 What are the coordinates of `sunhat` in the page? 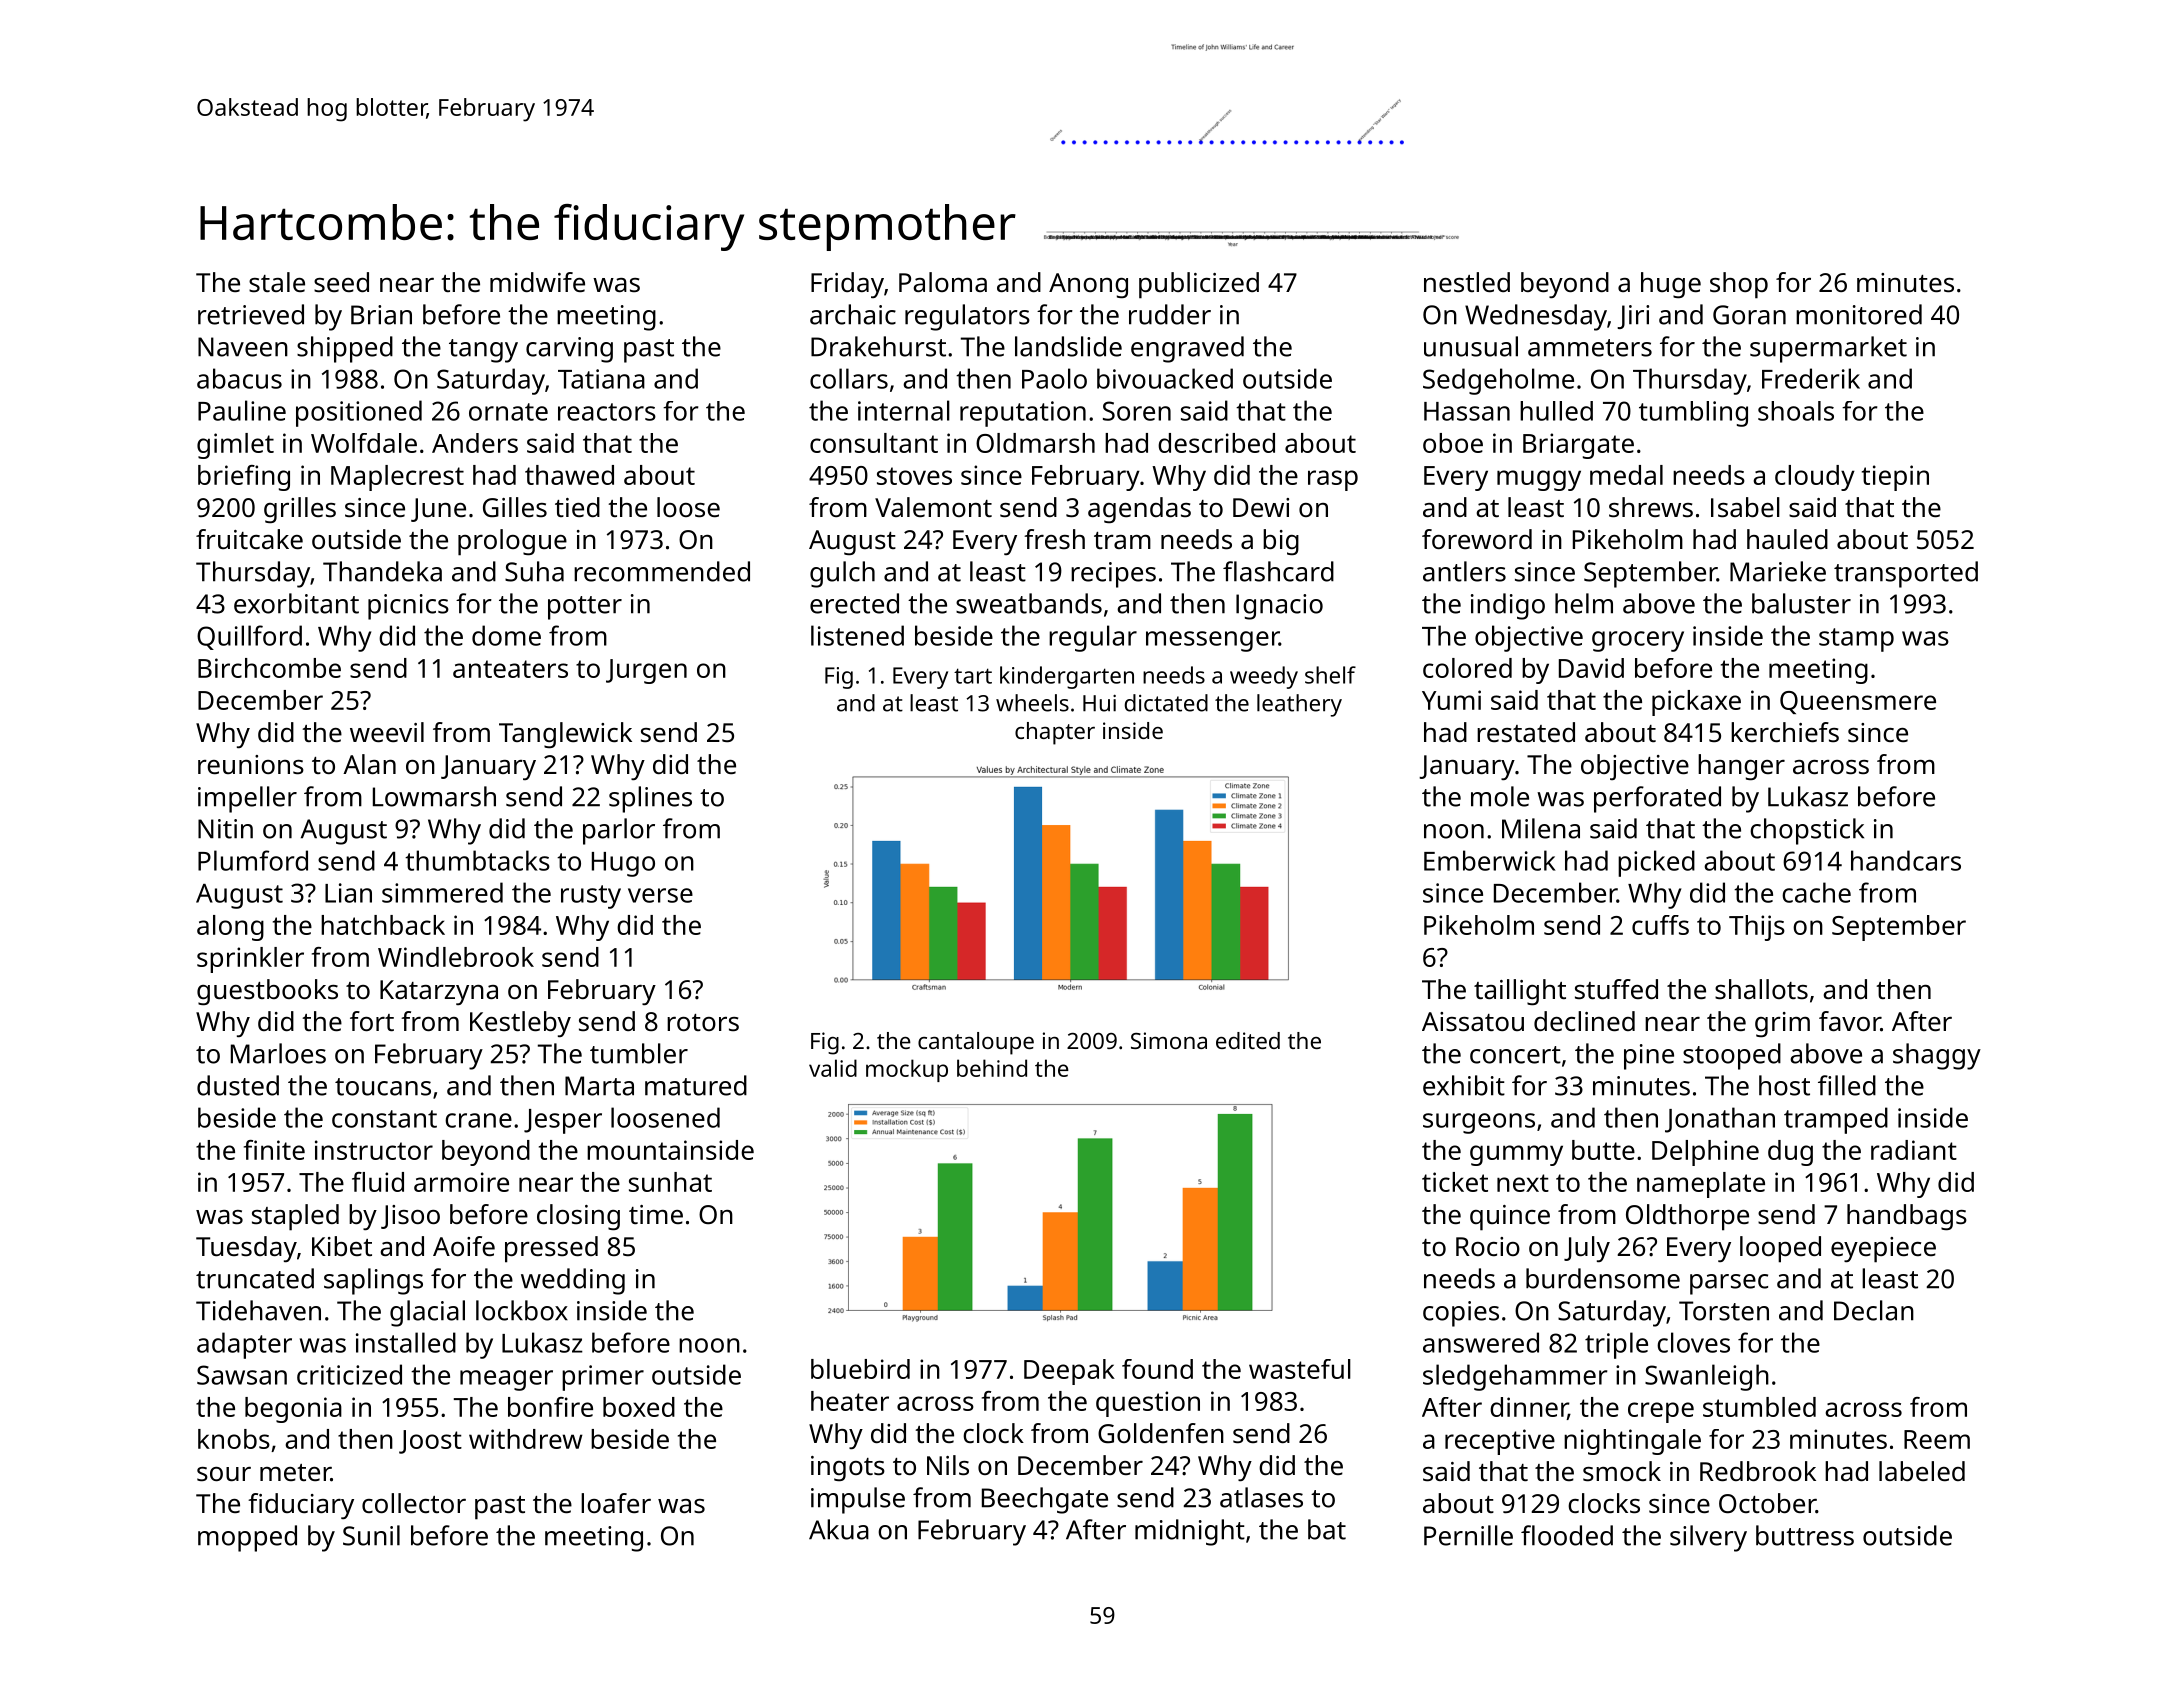 It's located at (670, 1182).
